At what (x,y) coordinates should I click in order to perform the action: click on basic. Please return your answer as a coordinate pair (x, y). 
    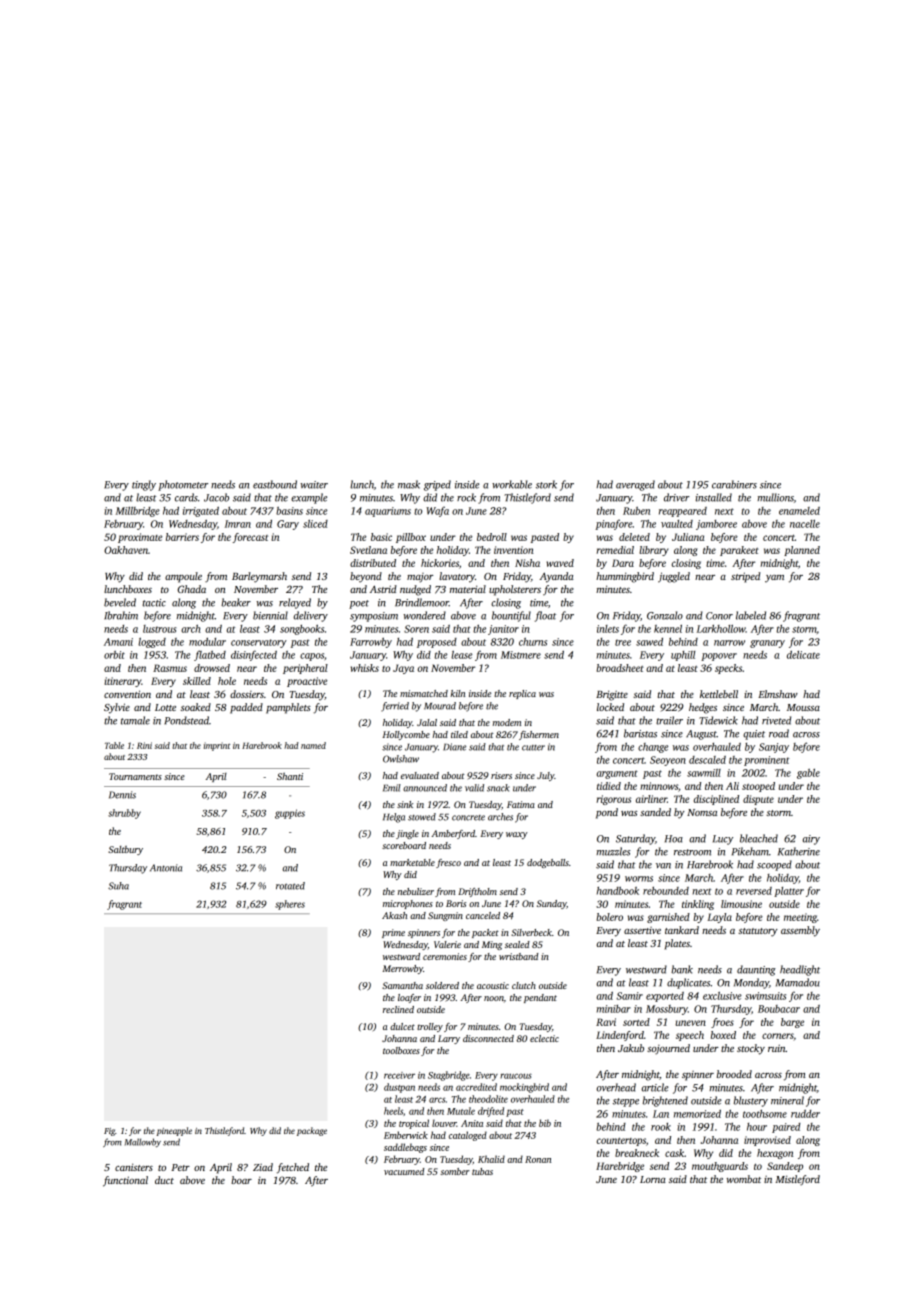
    Looking at the image, I should click on (381, 537).
